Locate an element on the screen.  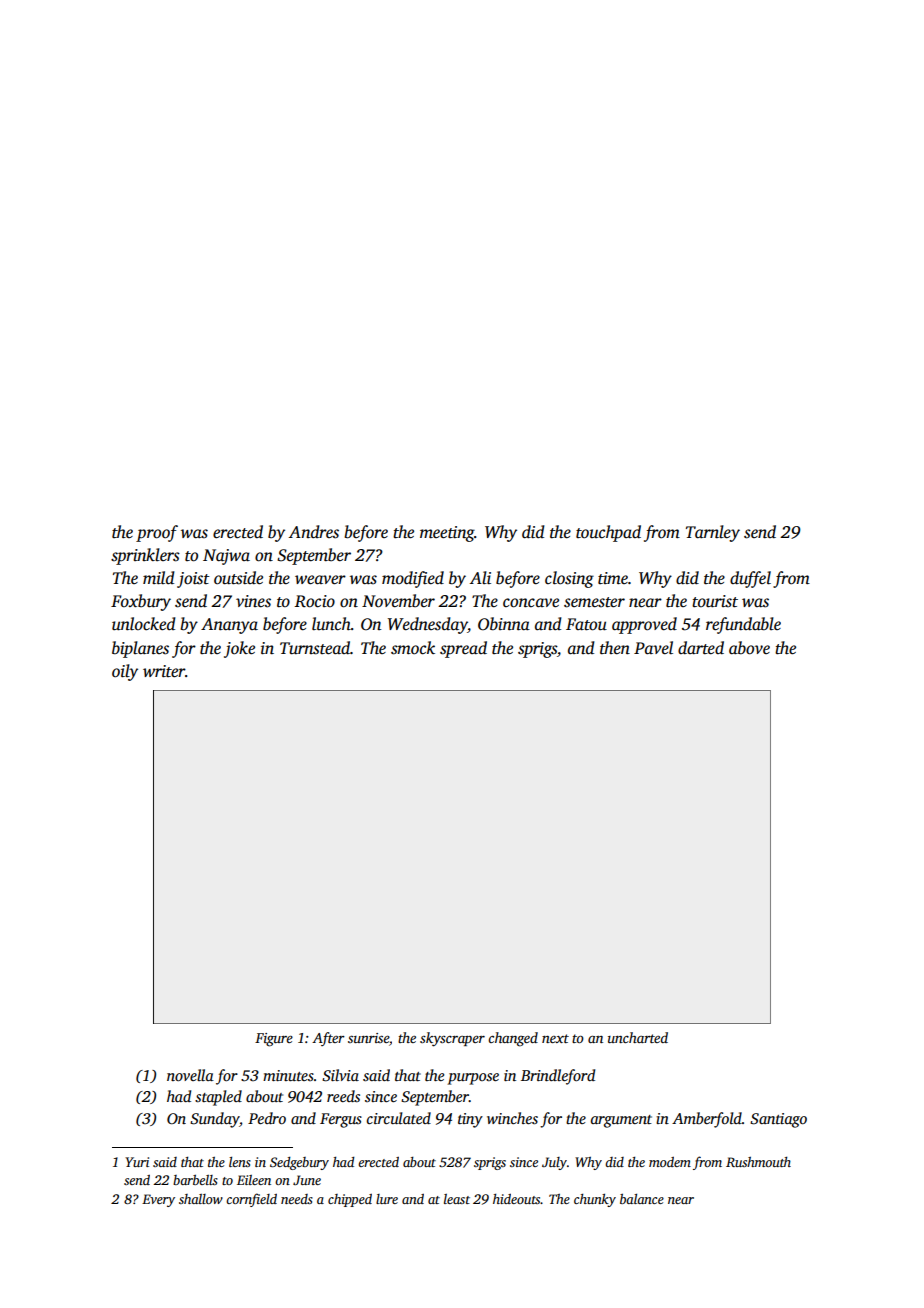
proof is located at coordinates (157, 533).
